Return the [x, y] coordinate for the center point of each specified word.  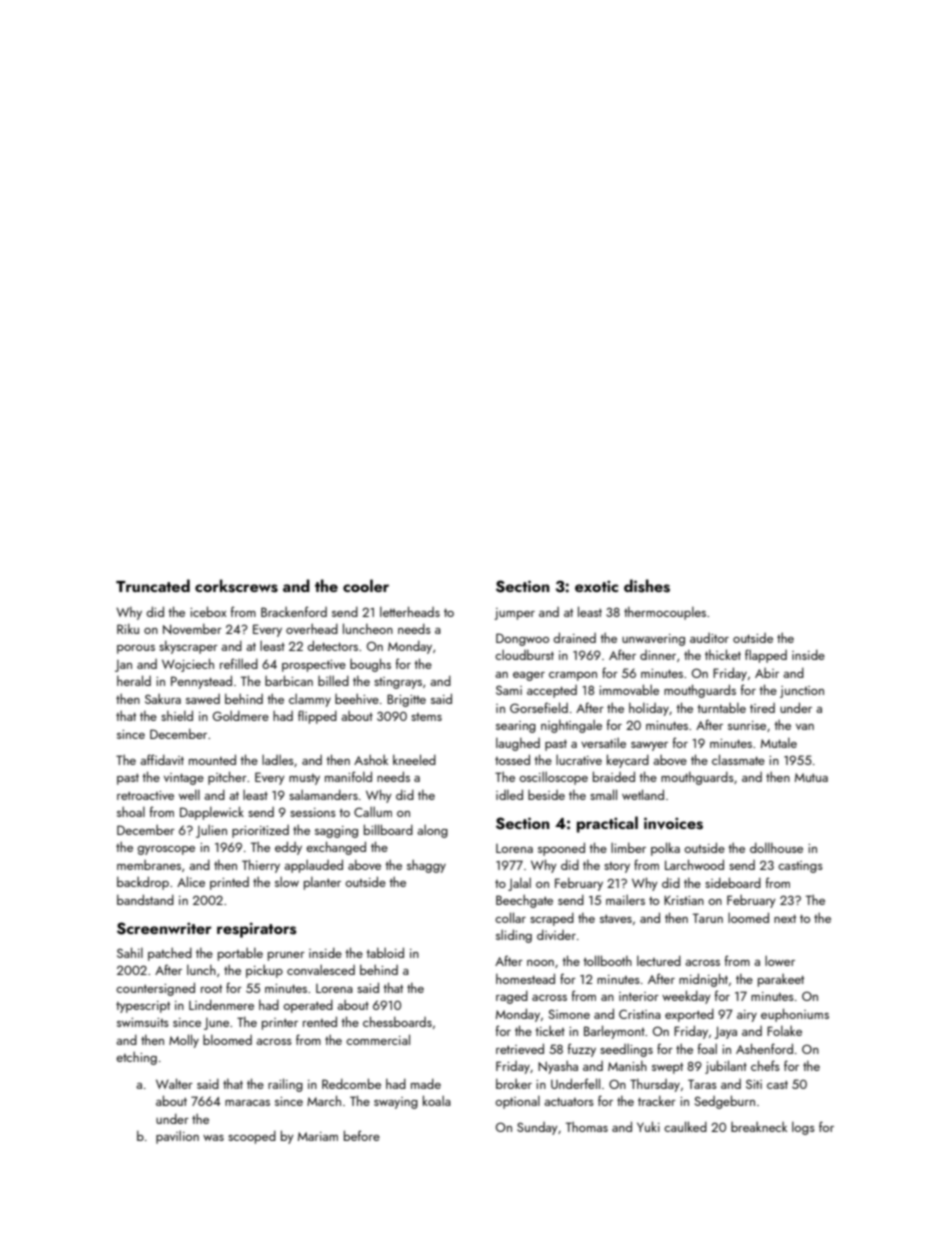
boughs [370, 665]
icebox [208, 611]
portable [240, 954]
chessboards [397, 1021]
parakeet [781, 980]
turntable [721, 708]
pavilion [177, 1137]
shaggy [426, 866]
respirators [256, 930]
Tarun [708, 918]
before [362, 1135]
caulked [685, 1126]
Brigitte [406, 700]
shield [177, 715]
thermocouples [665, 613]
